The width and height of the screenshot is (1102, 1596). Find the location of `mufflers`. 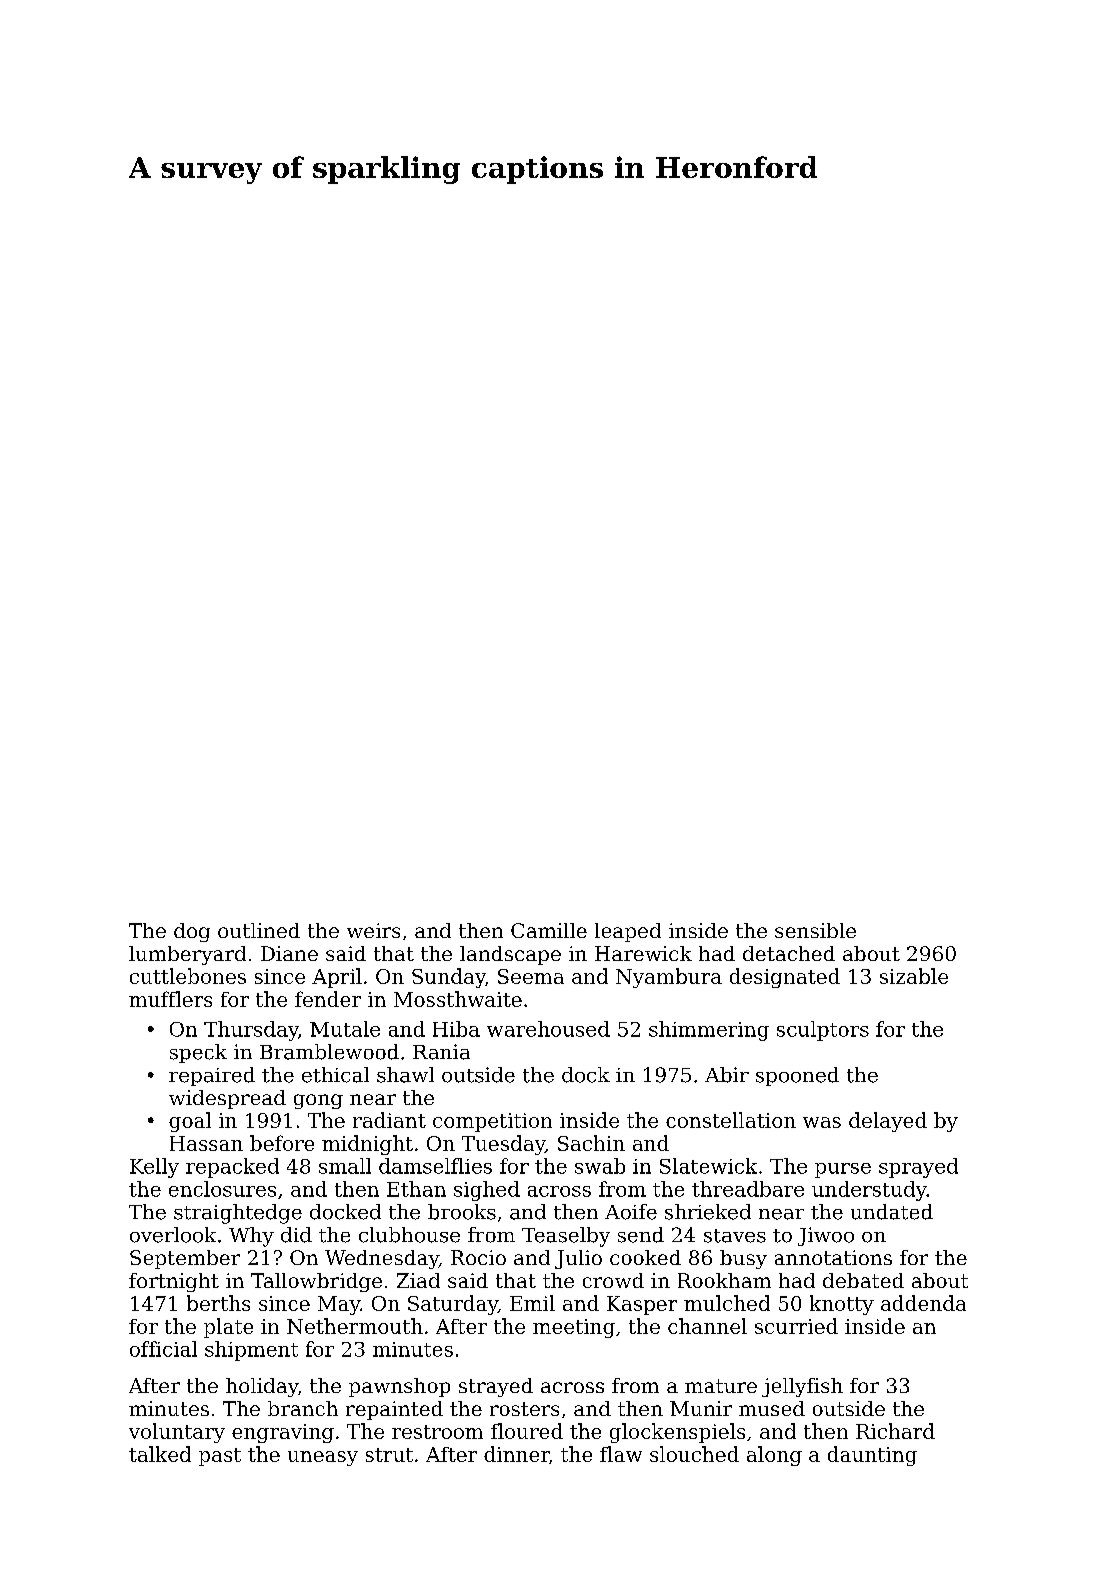

mufflers is located at coordinates (170, 999).
